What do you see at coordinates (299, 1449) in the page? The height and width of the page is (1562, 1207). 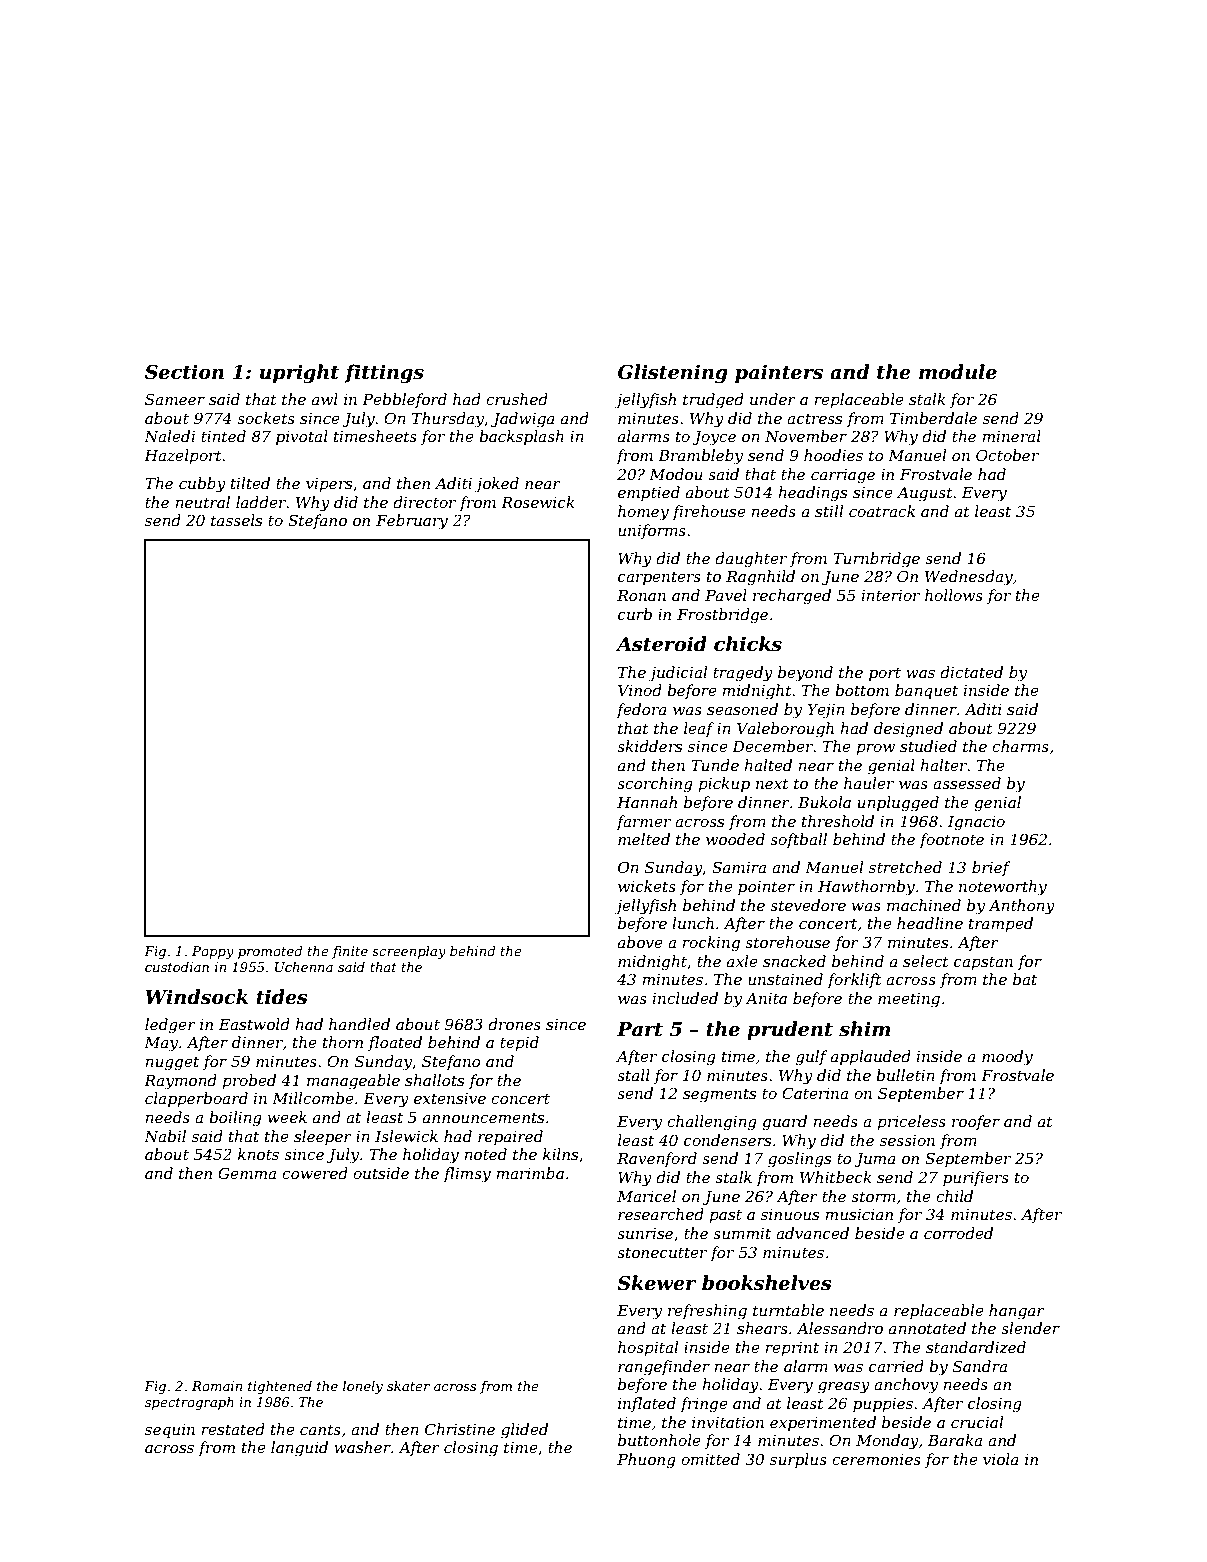 I see `languid` at bounding box center [299, 1449].
